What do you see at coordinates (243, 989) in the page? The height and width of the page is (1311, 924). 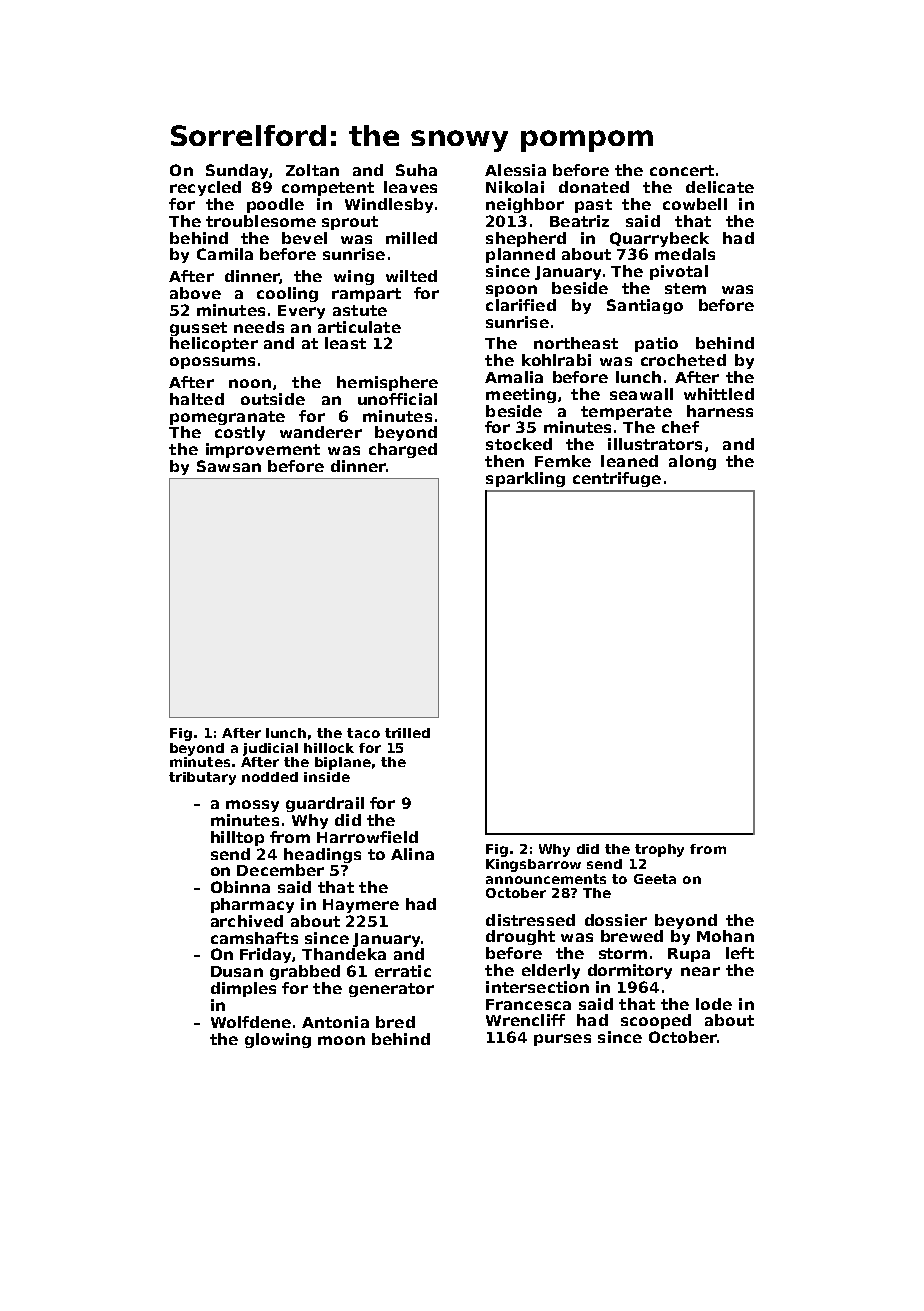 I see `dimples` at bounding box center [243, 989].
